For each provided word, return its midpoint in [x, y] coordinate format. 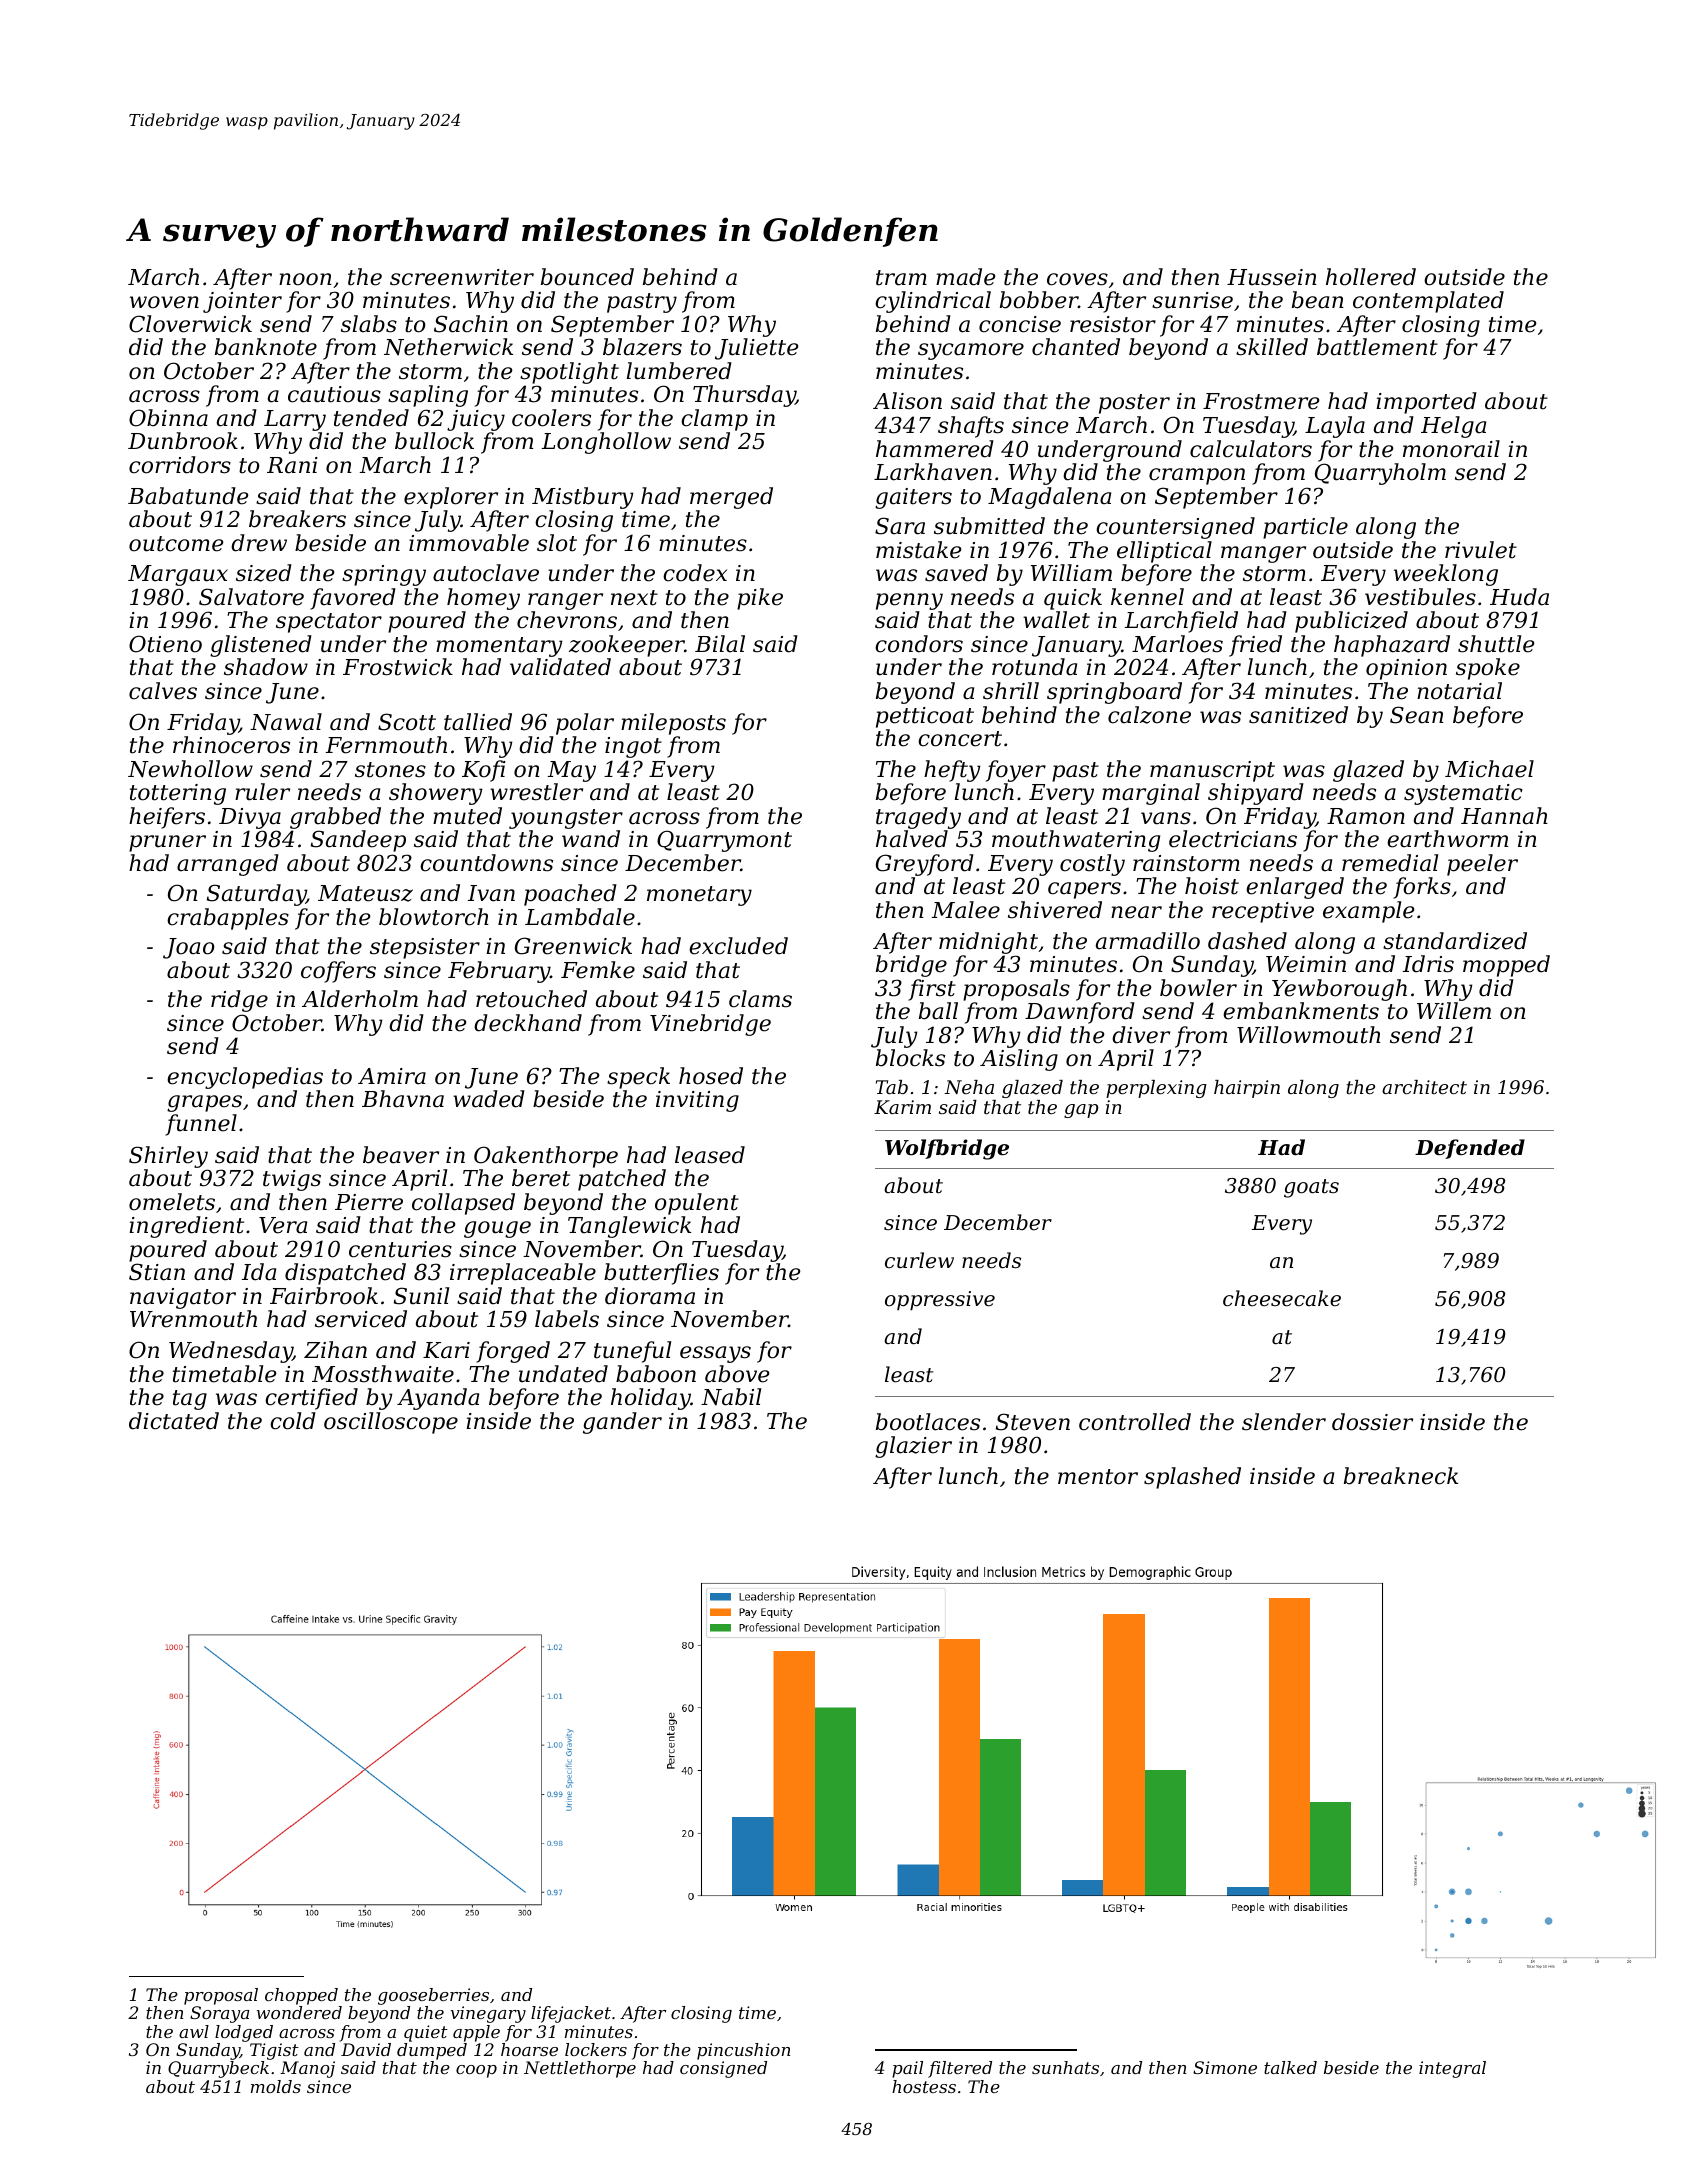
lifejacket [571, 2014]
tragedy [918, 818]
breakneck [1401, 1476]
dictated [174, 1421]
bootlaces [928, 1422]
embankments [1301, 1011]
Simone [1225, 2067]
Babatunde [188, 496]
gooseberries [433, 1996]
